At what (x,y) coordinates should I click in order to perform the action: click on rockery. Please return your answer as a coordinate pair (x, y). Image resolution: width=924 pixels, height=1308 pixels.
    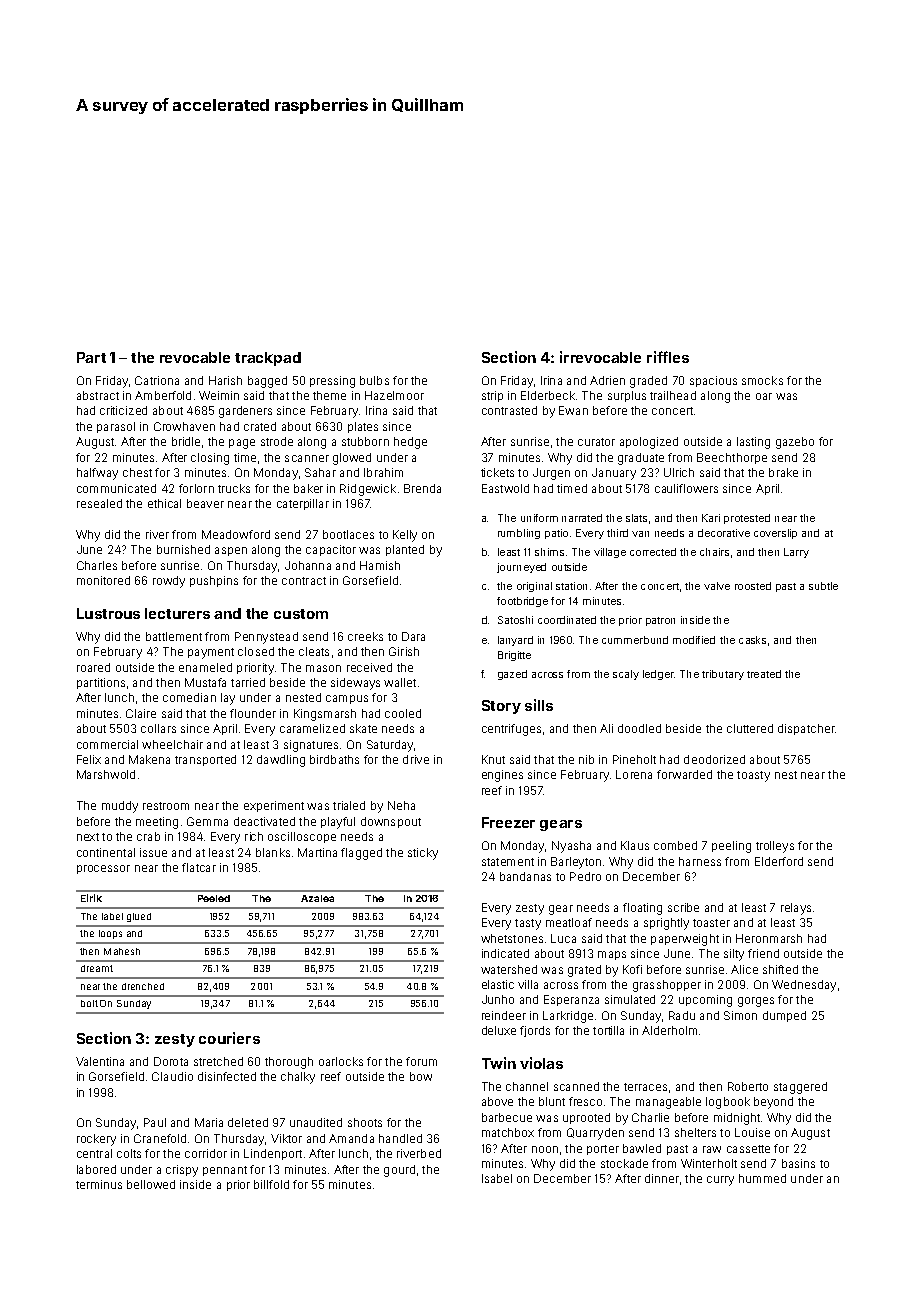
    Looking at the image, I should click on (96, 1140).
